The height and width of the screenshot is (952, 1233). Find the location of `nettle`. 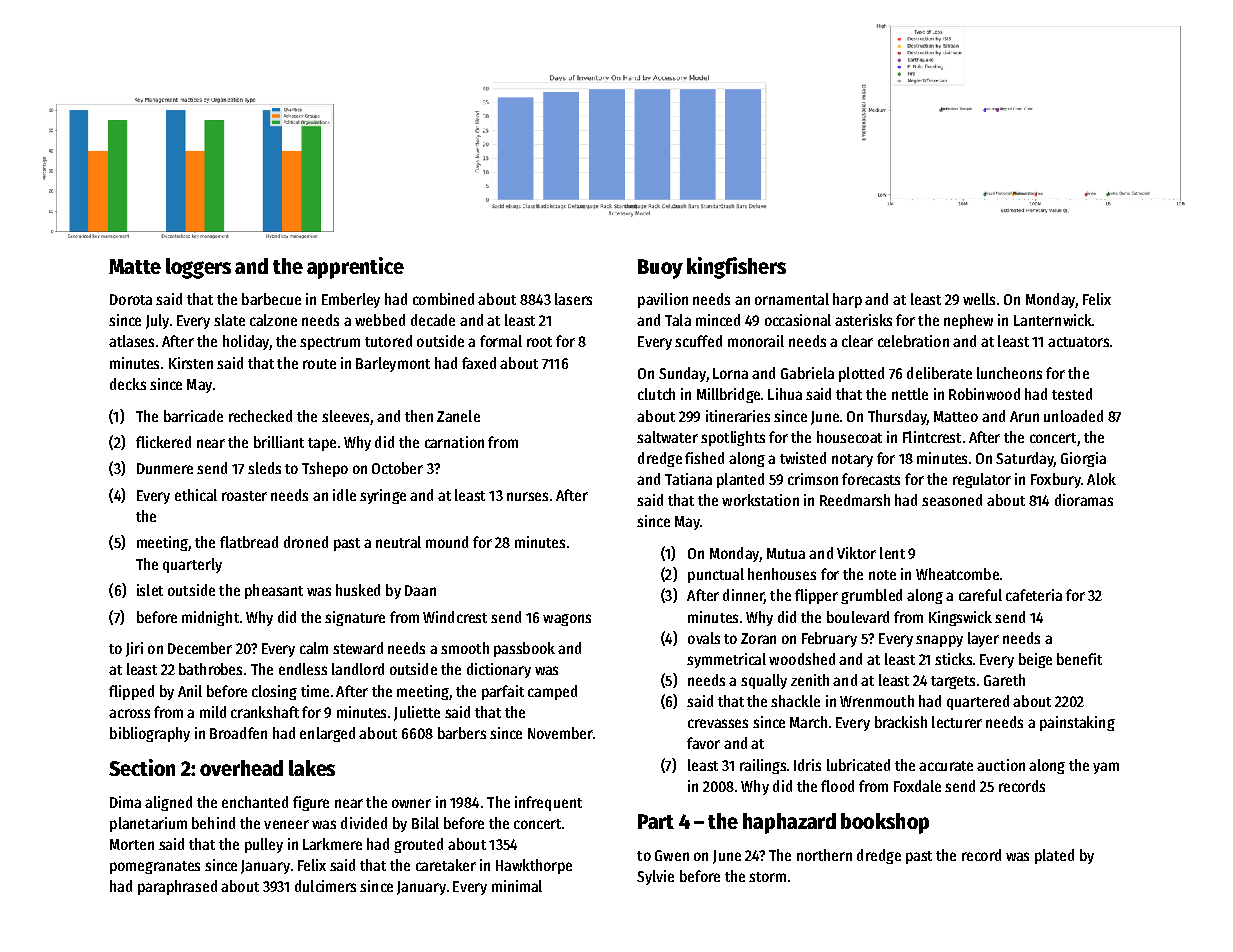

nettle is located at coordinates (910, 394).
